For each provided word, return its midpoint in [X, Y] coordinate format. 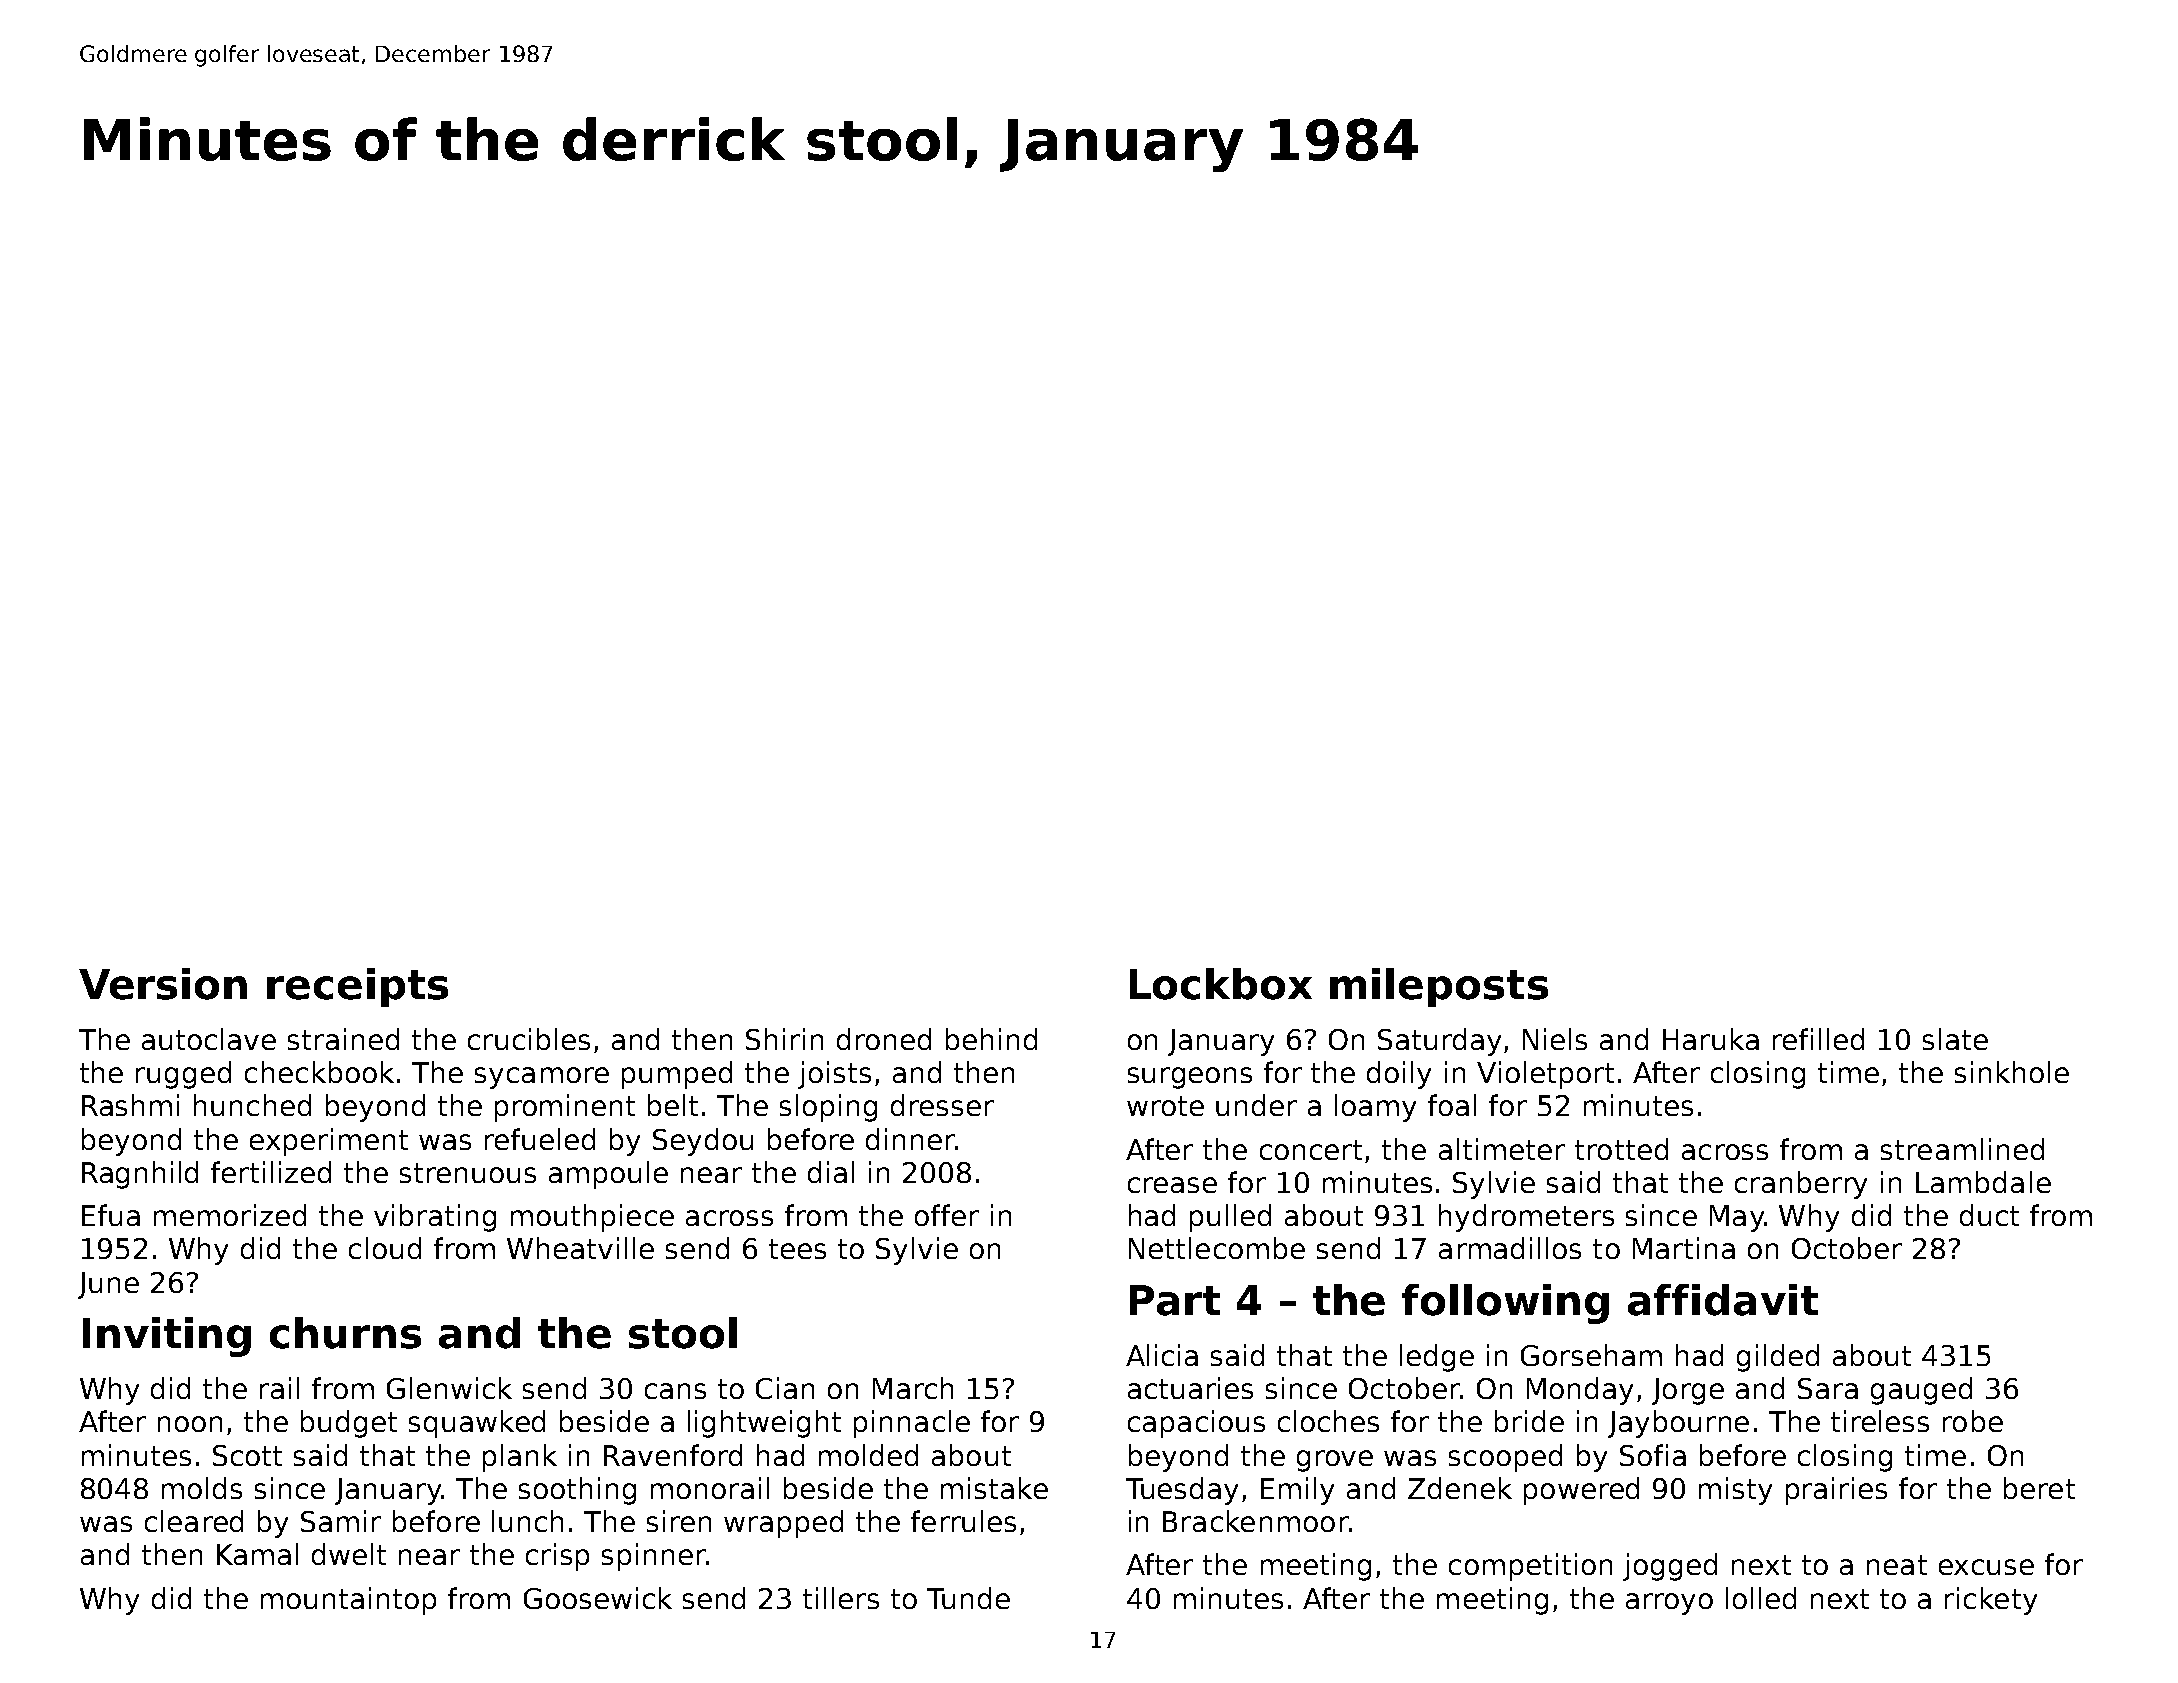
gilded [1778, 1358]
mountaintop [348, 1601]
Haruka [1711, 1039]
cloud [385, 1248]
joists [834, 1075]
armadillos [1510, 1248]
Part [1175, 1300]
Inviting [167, 1337]
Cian [785, 1388]
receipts [357, 987]
